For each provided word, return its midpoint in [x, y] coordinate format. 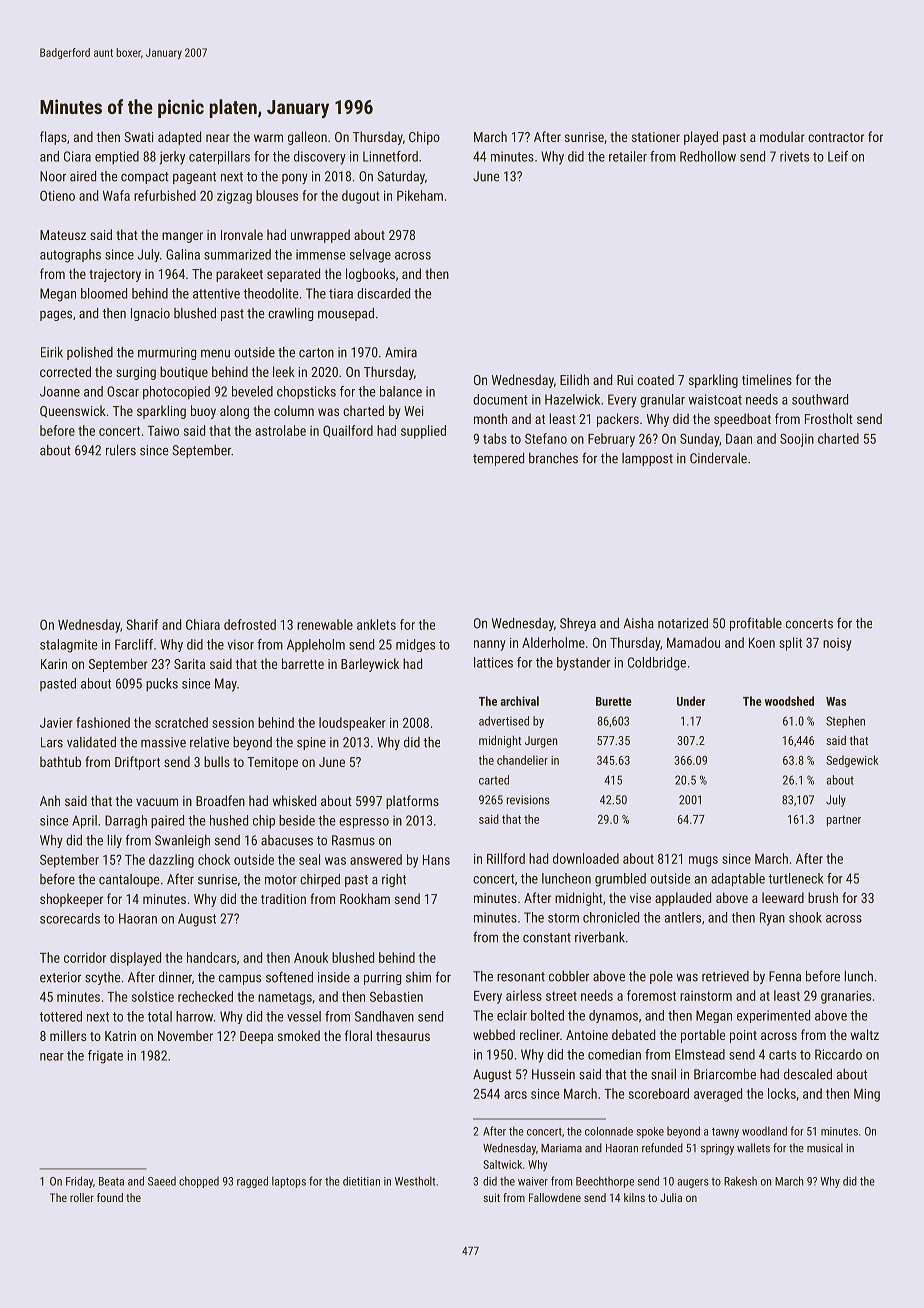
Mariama [561, 1148]
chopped [199, 1182]
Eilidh [574, 379]
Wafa [116, 195]
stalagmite [68, 646]
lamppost [647, 459]
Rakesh [740, 1181]
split [790, 644]
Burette [614, 701]
